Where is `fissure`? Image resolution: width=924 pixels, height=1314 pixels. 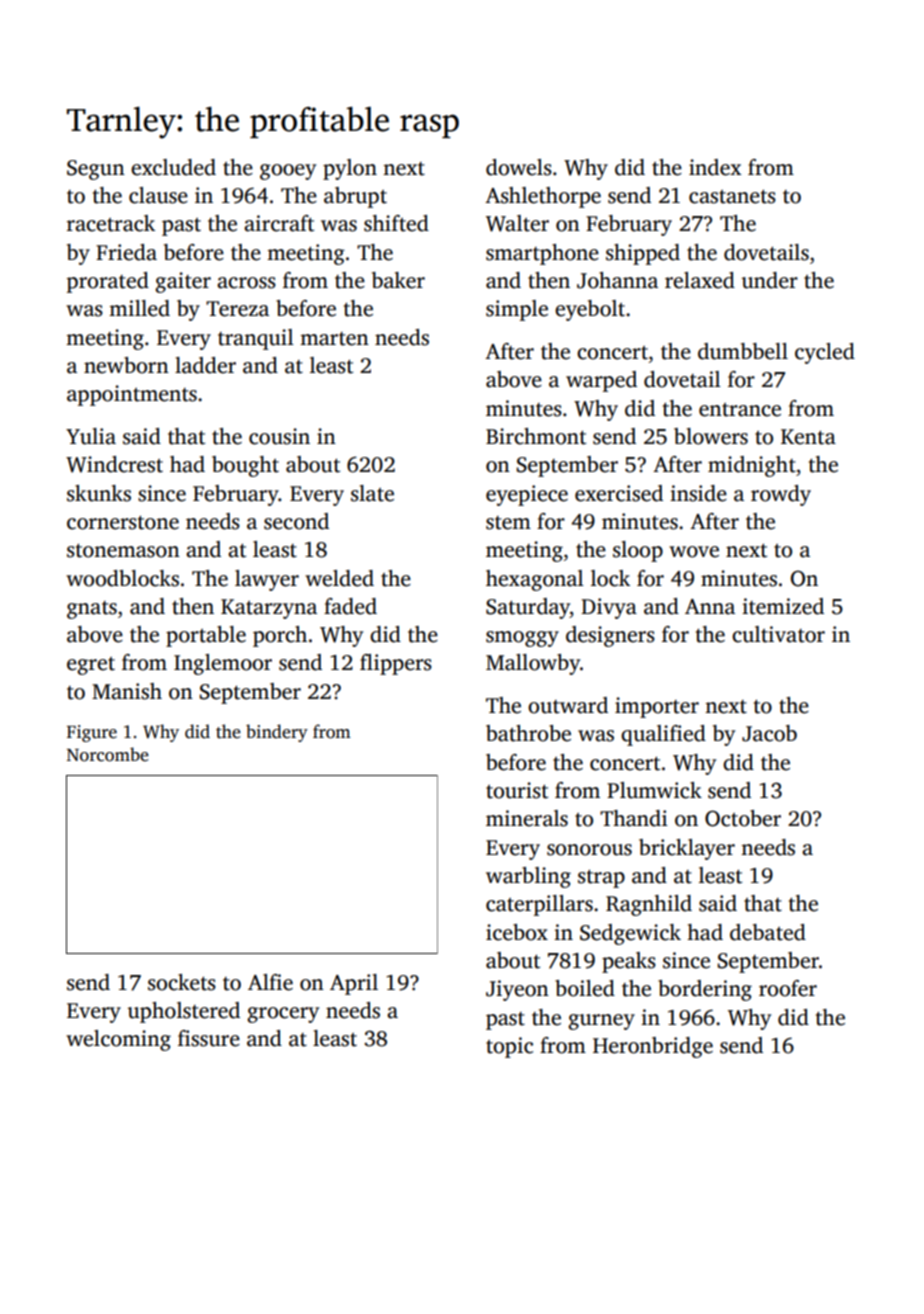
fissure is located at coordinates (209, 1038).
